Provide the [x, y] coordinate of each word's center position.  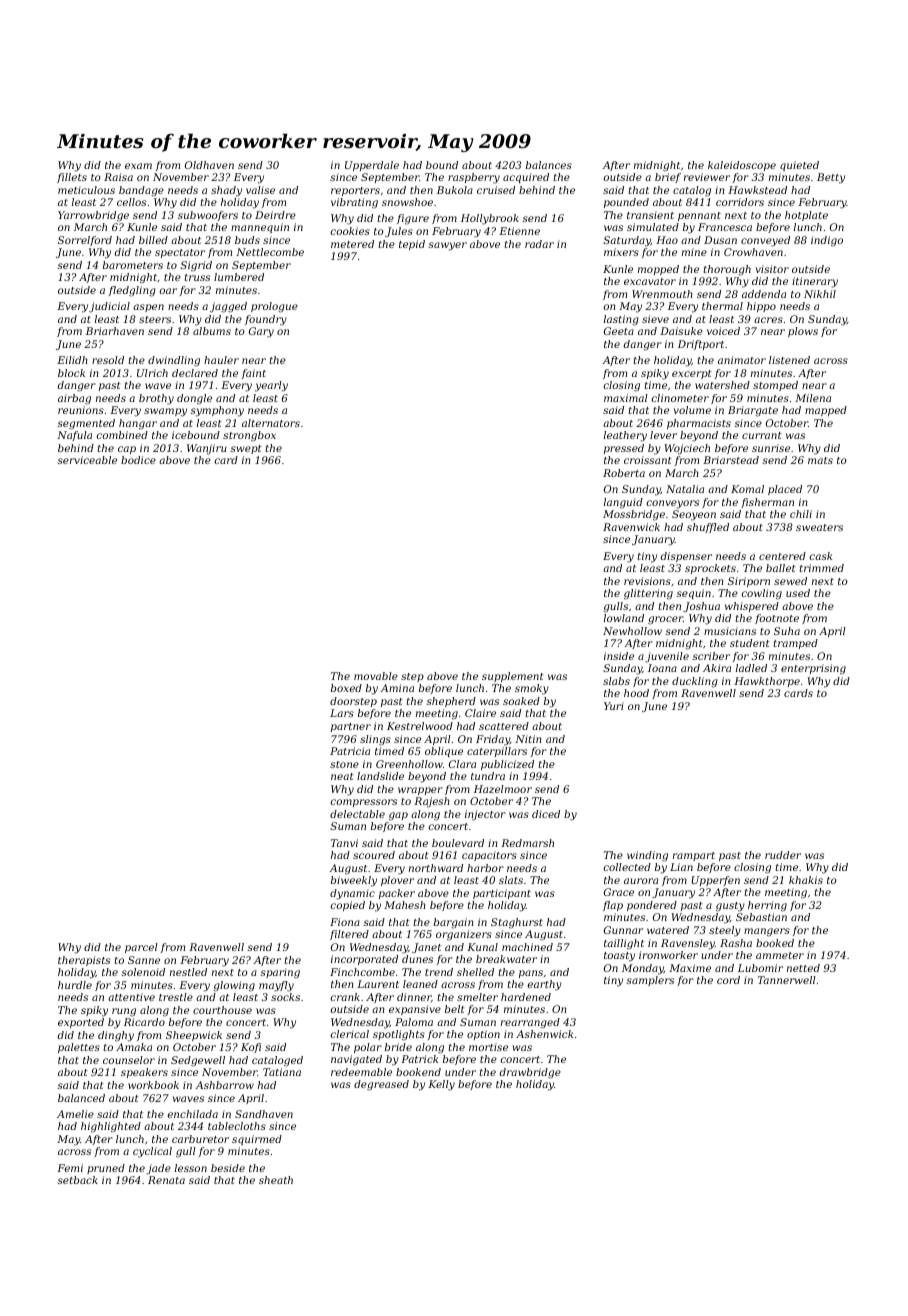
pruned [106, 1169]
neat [342, 776]
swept [246, 449]
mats [820, 460]
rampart [694, 856]
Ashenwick [544, 1034]
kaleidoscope [742, 166]
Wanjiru [207, 449]
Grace [619, 892]
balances [549, 165]
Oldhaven [209, 165]
